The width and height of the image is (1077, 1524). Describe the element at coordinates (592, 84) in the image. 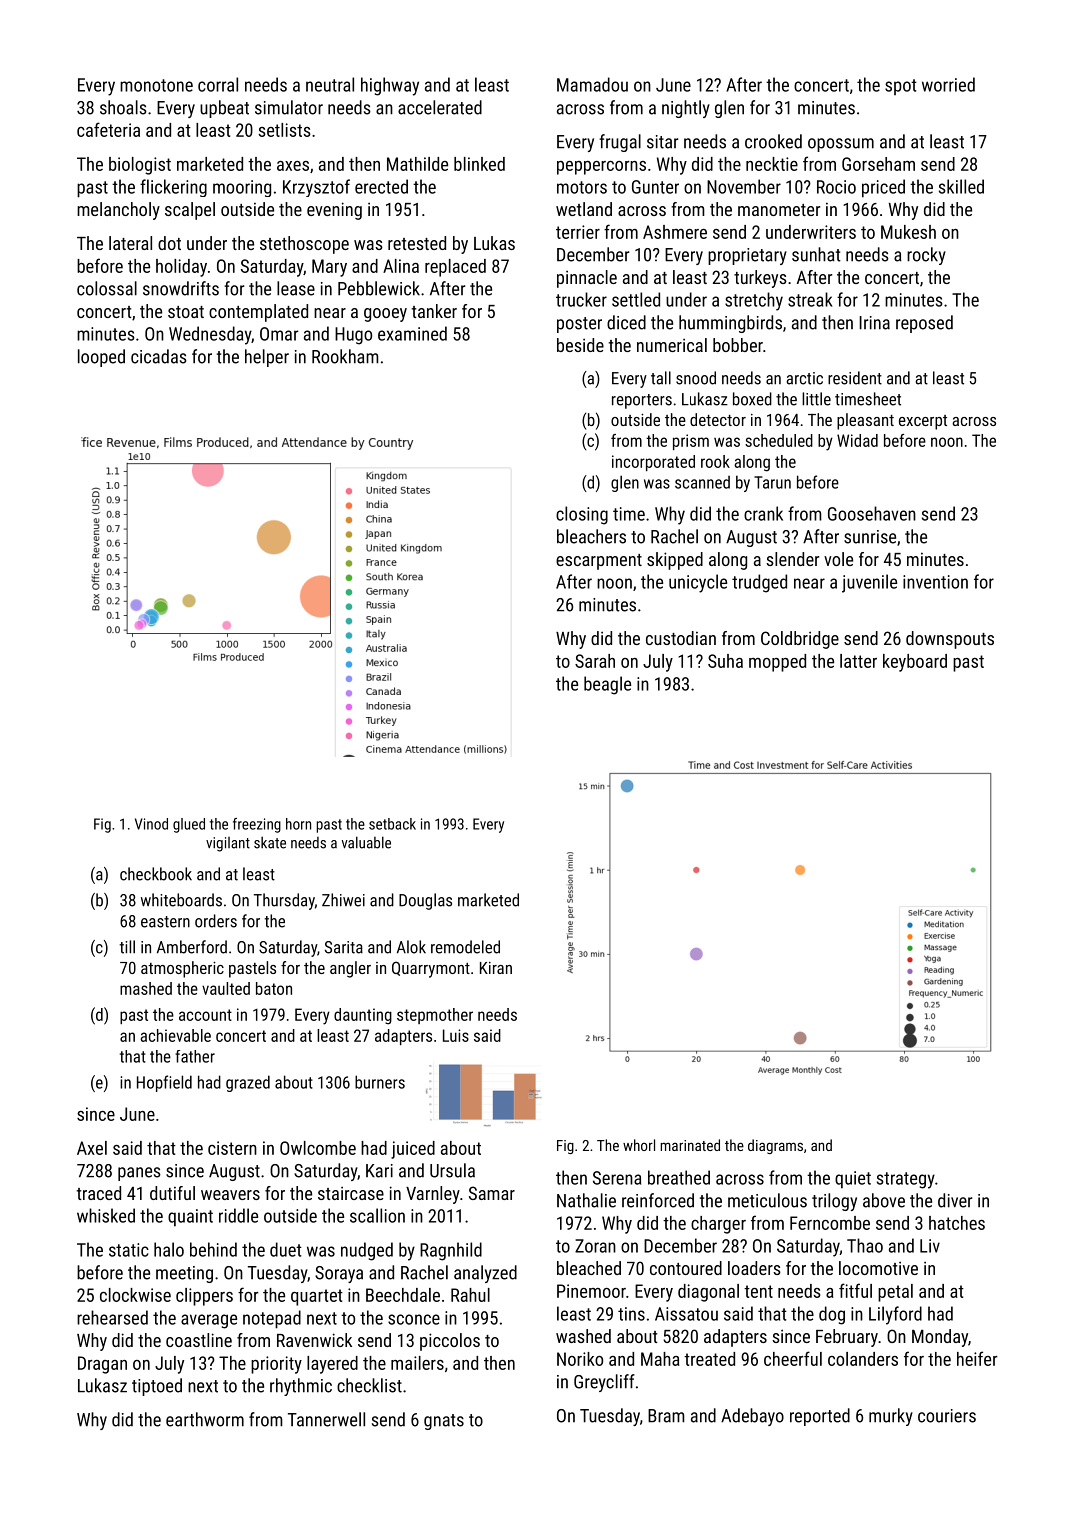

I see `Mamadou` at that location.
